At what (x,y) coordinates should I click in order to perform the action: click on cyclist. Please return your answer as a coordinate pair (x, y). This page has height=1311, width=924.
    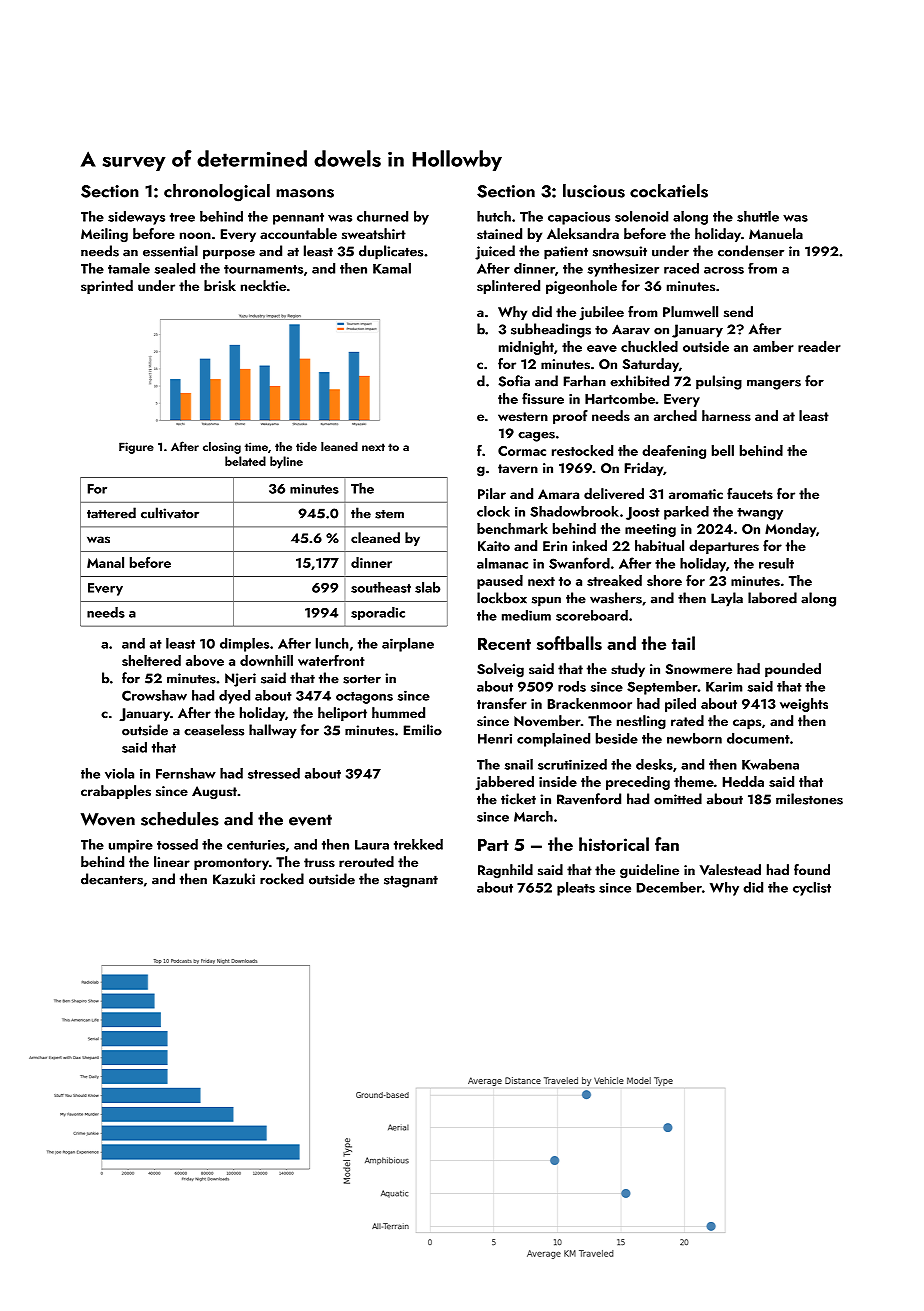
    Looking at the image, I should click on (812, 889).
